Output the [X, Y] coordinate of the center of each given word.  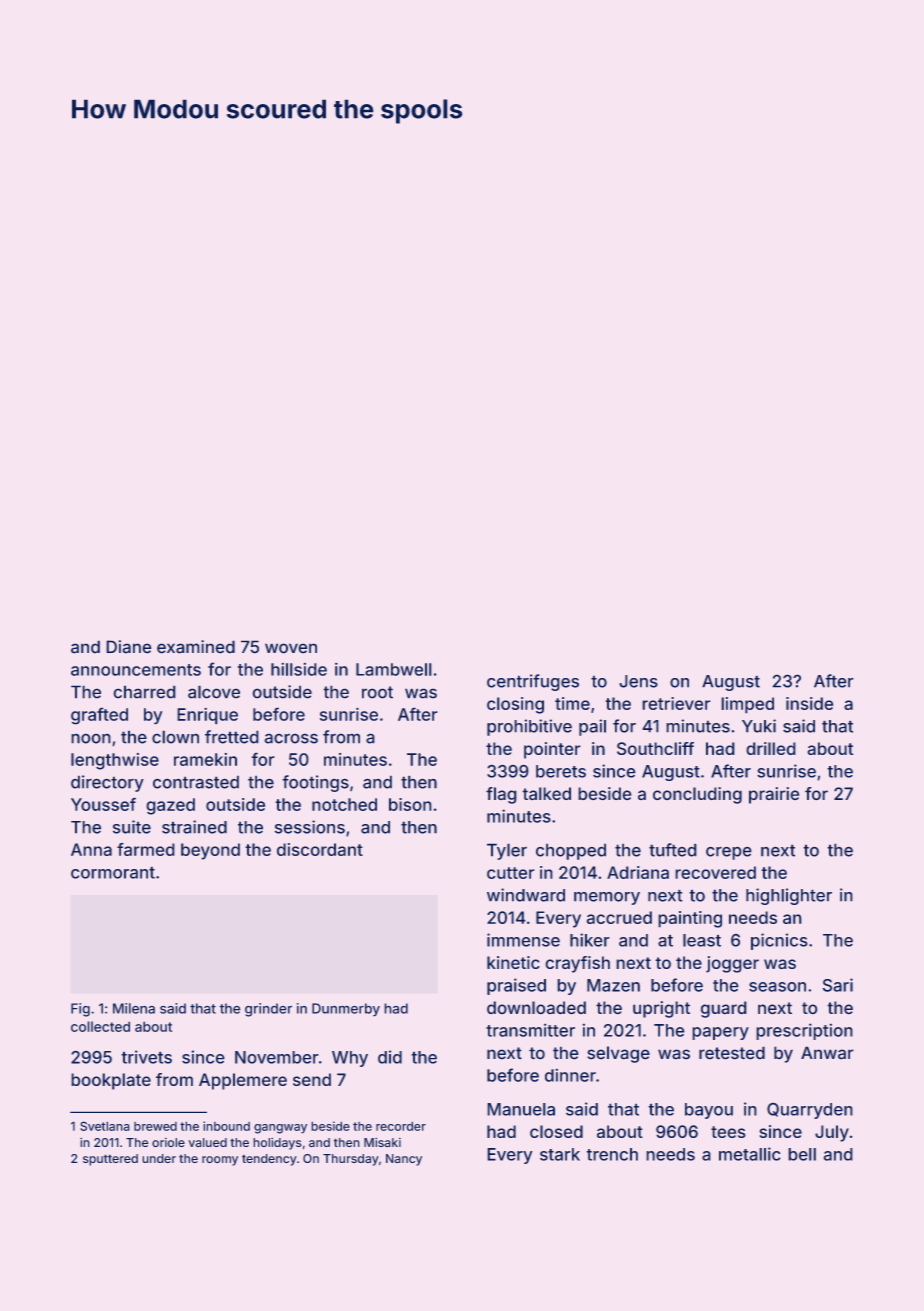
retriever [676, 703]
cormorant [113, 873]
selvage [619, 1054]
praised [516, 986]
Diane [129, 646]
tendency [269, 1160]
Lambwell [393, 669]
